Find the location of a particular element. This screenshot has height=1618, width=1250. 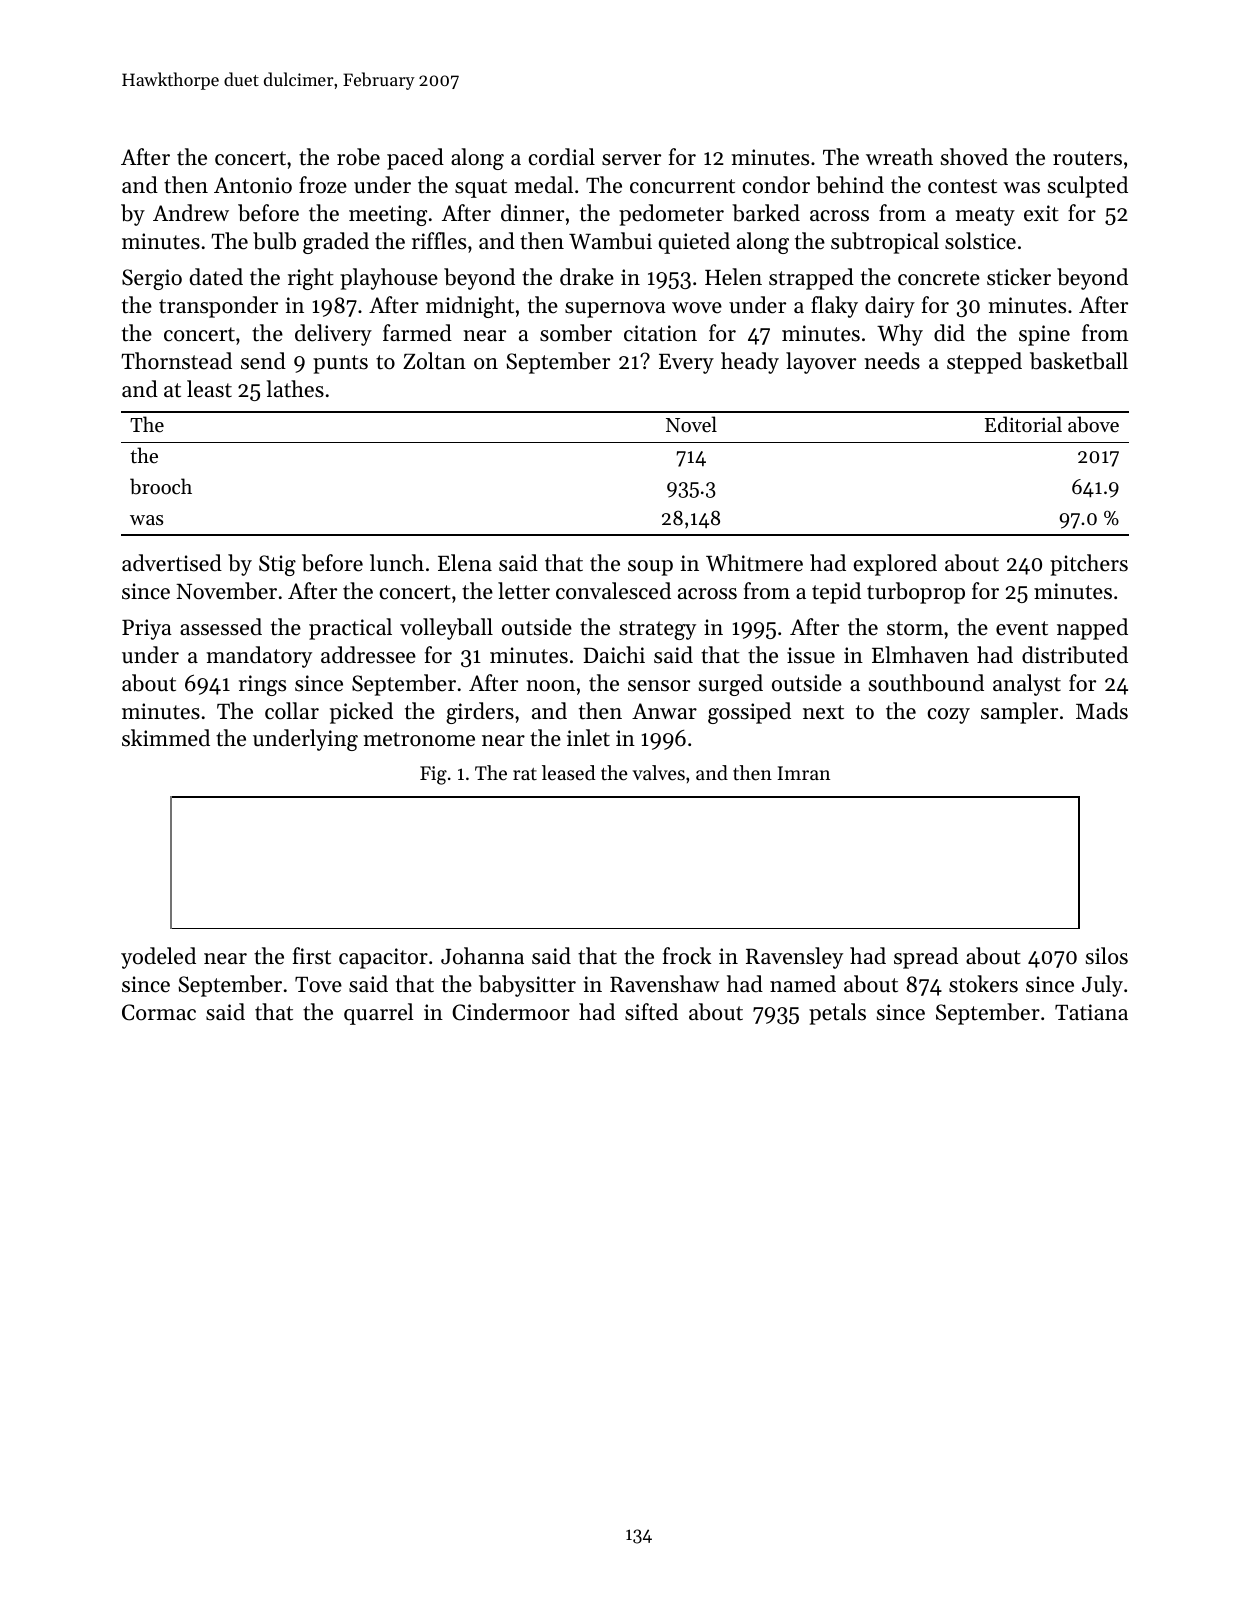

Sergio is located at coordinates (152, 279).
